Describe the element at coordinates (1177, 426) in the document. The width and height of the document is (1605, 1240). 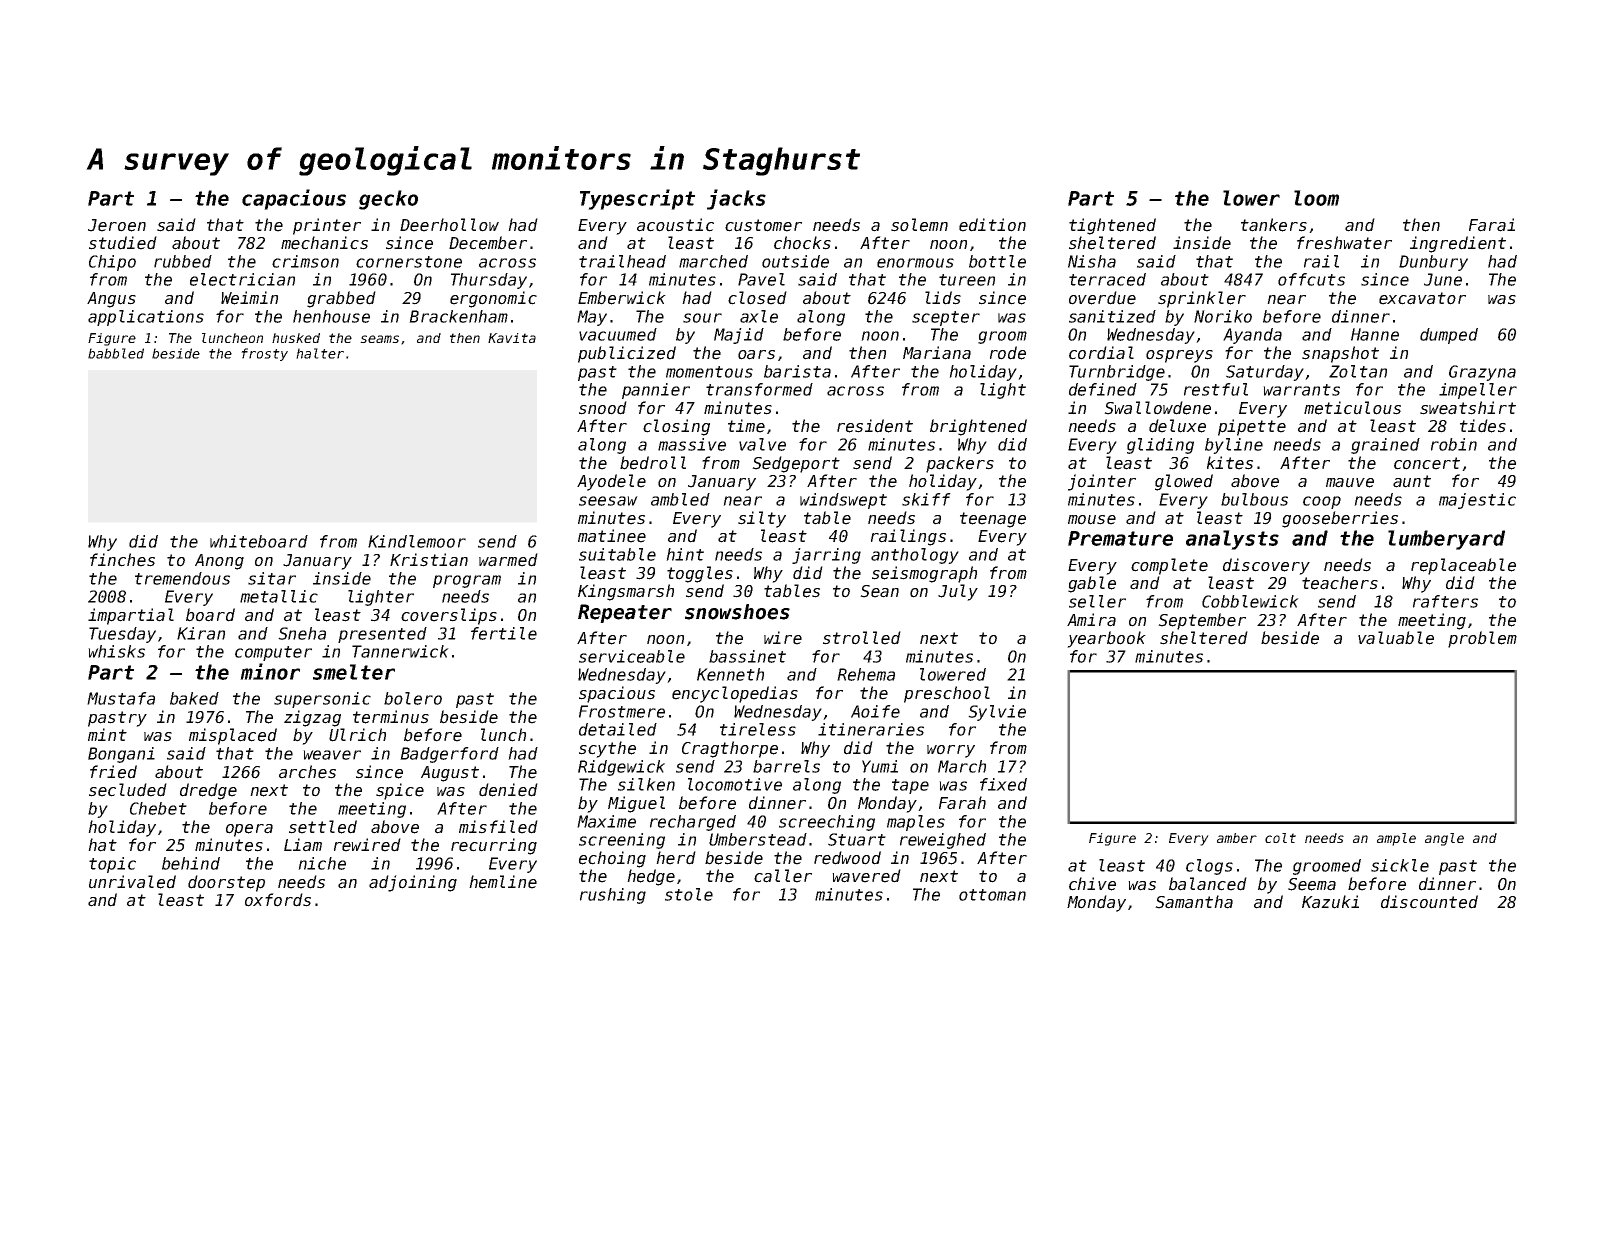
I see `deluxe` at that location.
